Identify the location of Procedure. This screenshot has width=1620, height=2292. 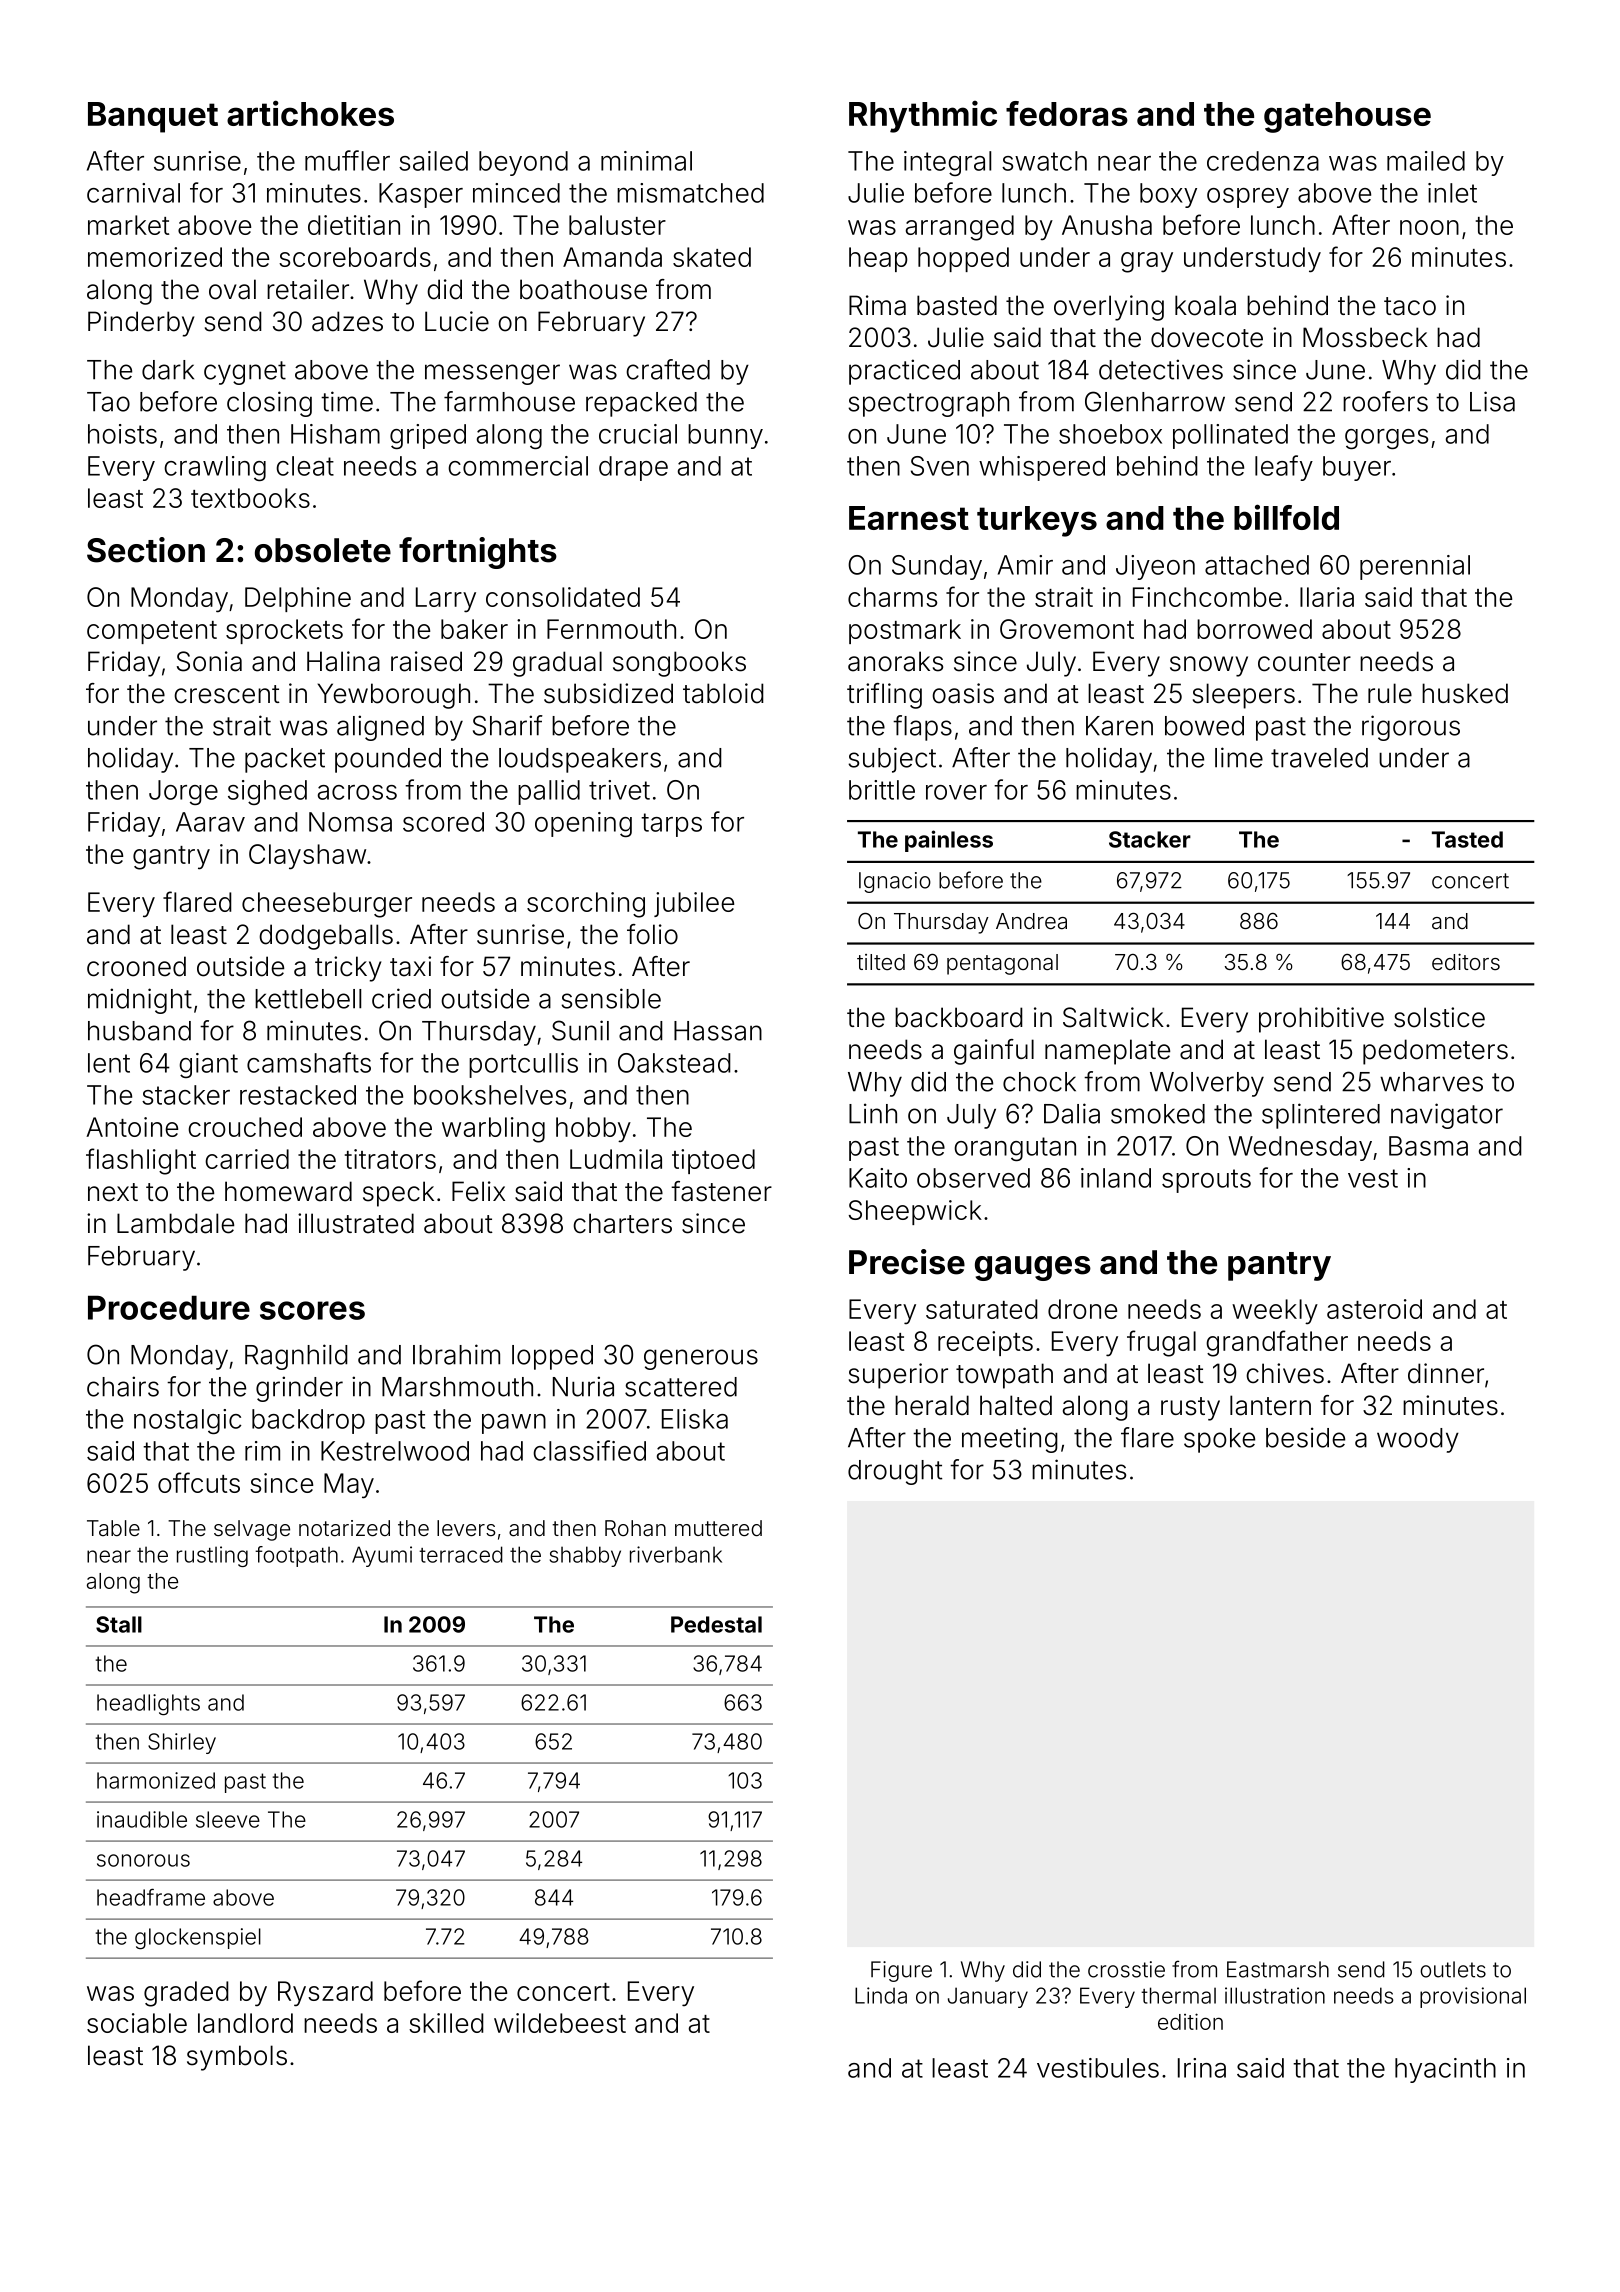
(169, 1307).
